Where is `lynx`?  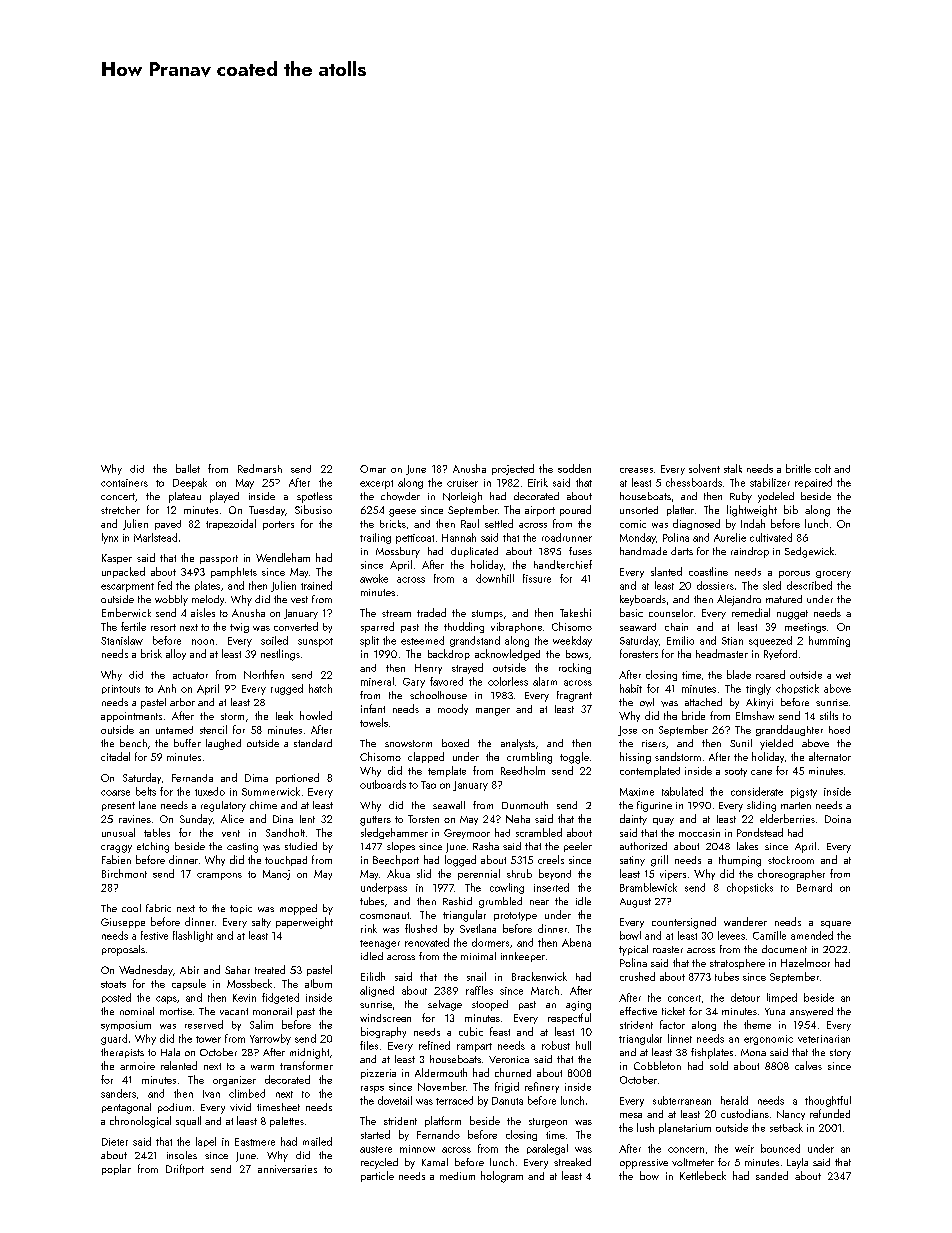
lynx is located at coordinates (110, 538).
